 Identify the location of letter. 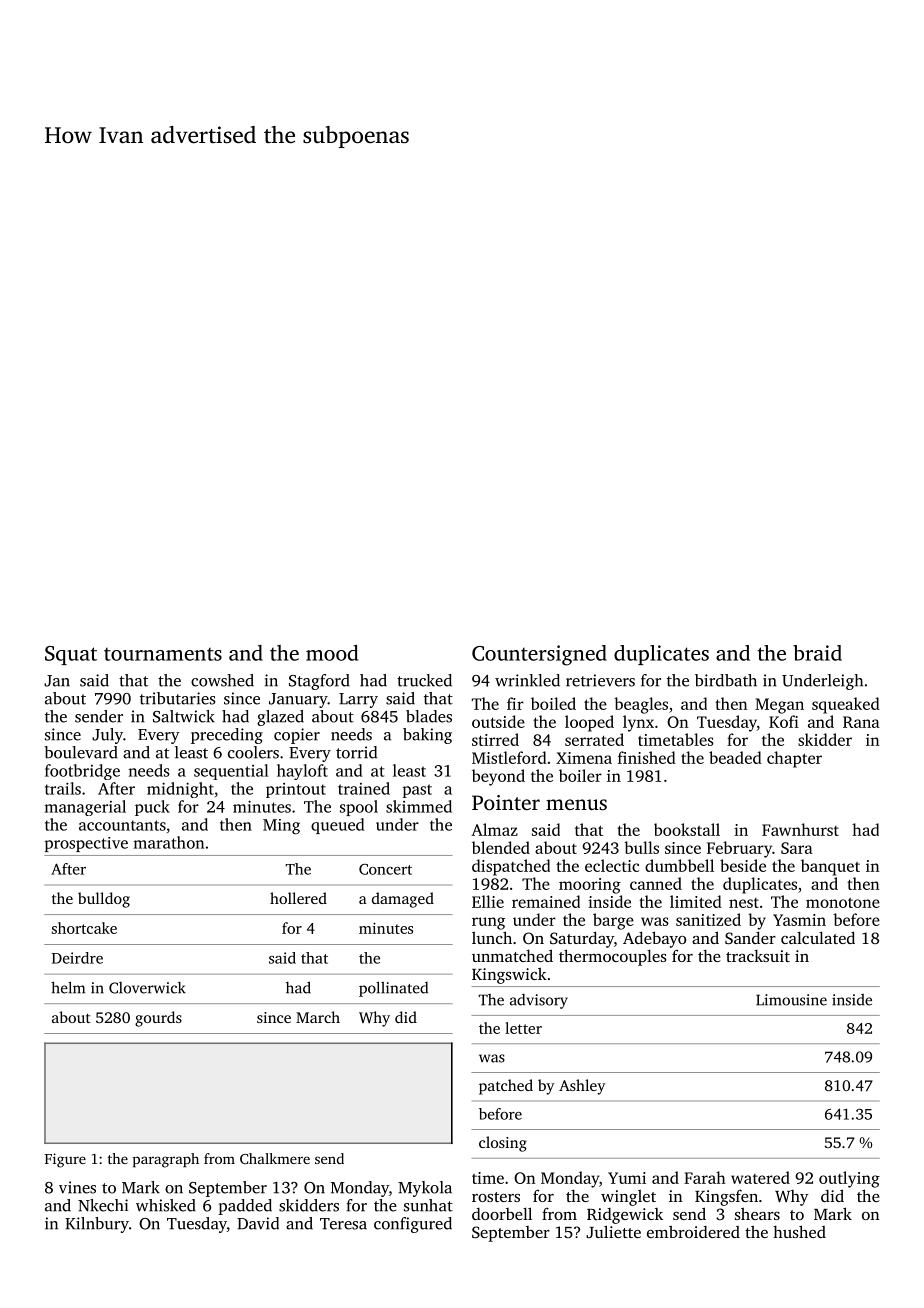
(523, 1028).
